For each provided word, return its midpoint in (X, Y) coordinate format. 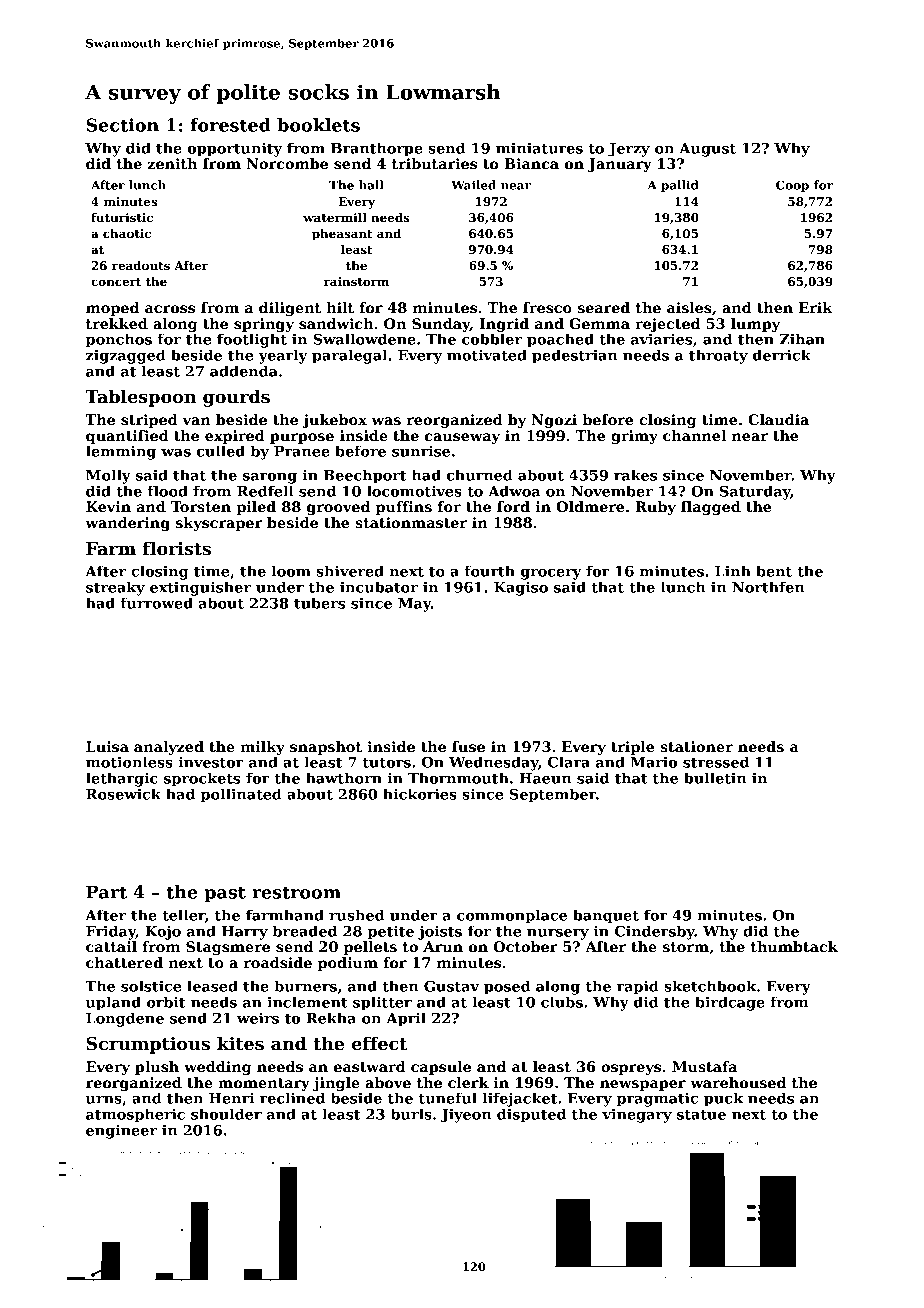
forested (230, 125)
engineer (121, 1132)
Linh (733, 571)
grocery (551, 574)
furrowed (157, 603)
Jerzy (629, 150)
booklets (318, 125)
